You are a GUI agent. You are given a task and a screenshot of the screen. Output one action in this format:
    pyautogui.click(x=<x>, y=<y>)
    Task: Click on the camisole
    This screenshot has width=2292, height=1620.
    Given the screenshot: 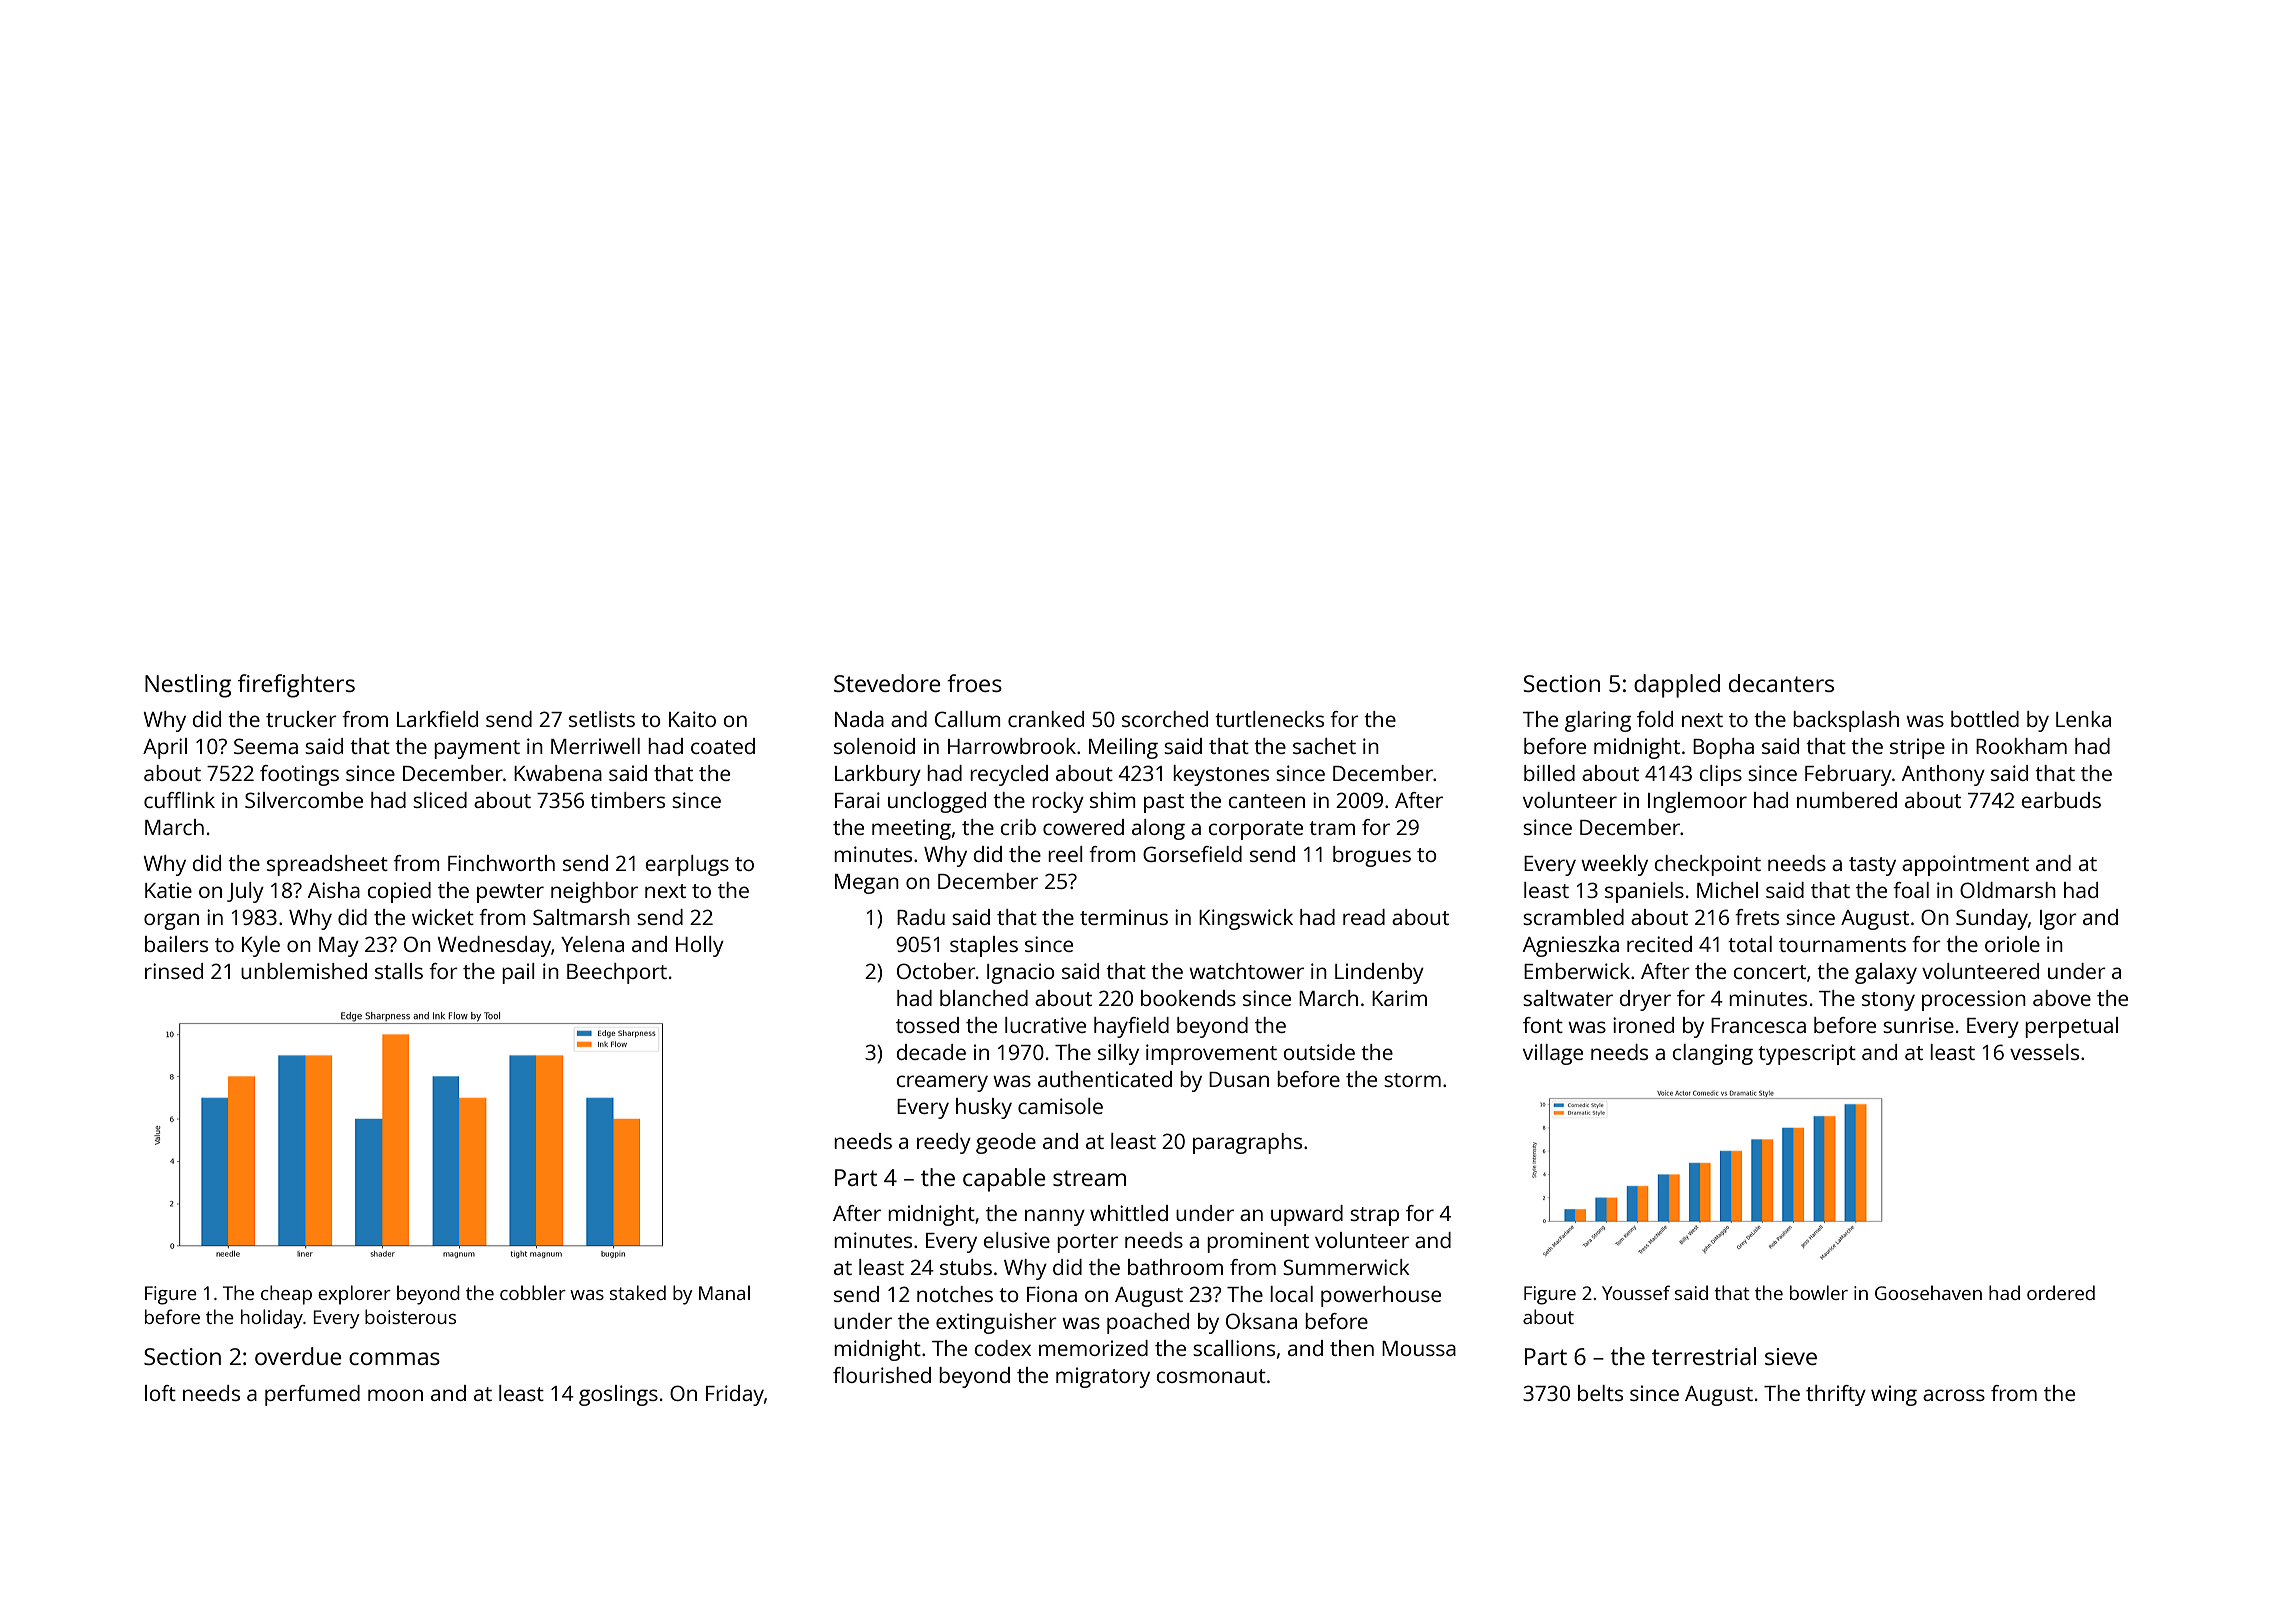 What is the action you would take?
    pyautogui.click(x=1060, y=1106)
